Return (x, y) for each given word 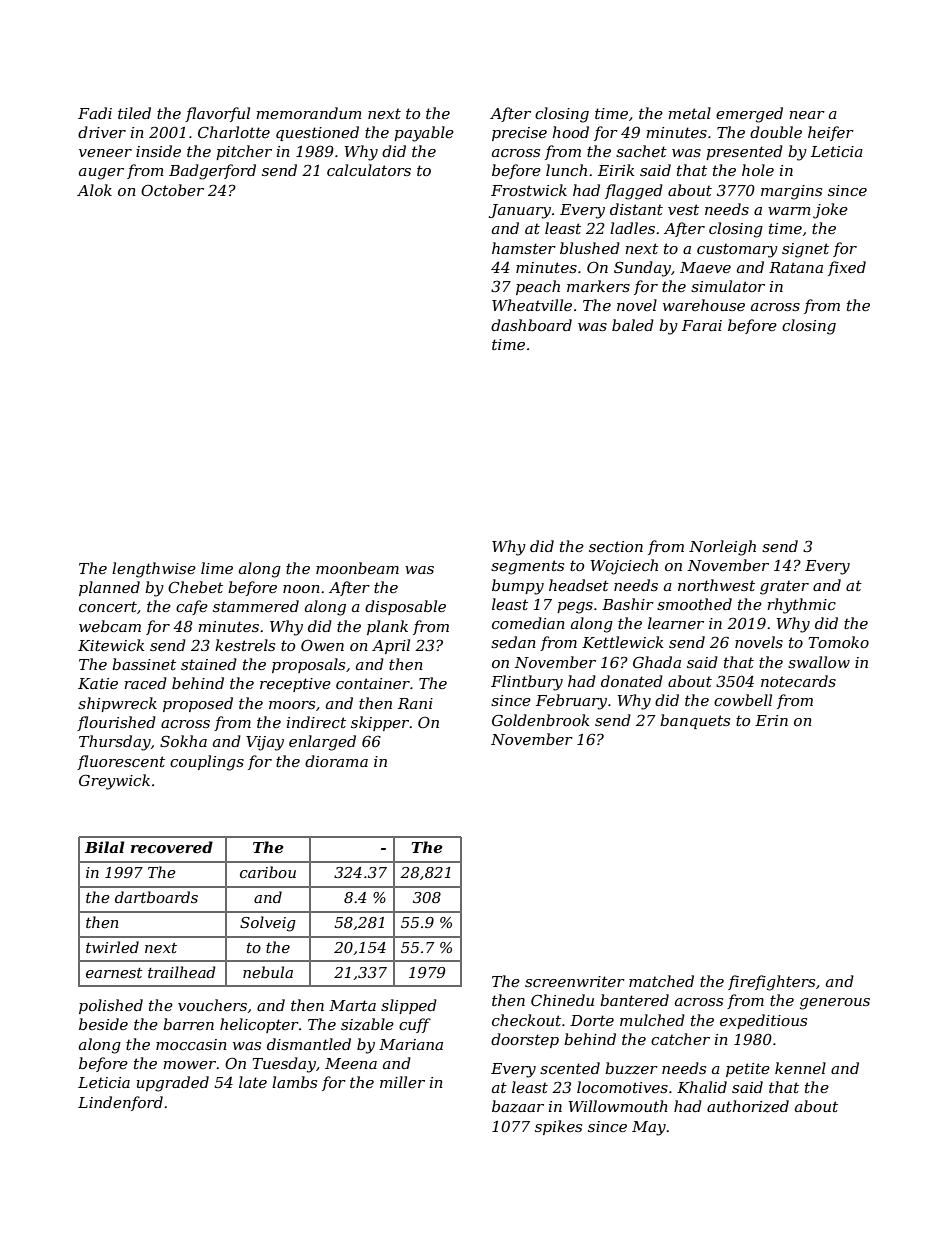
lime (217, 568)
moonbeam (357, 568)
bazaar (518, 1106)
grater (784, 587)
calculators (369, 170)
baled (633, 325)
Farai (702, 325)
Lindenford (120, 1103)
